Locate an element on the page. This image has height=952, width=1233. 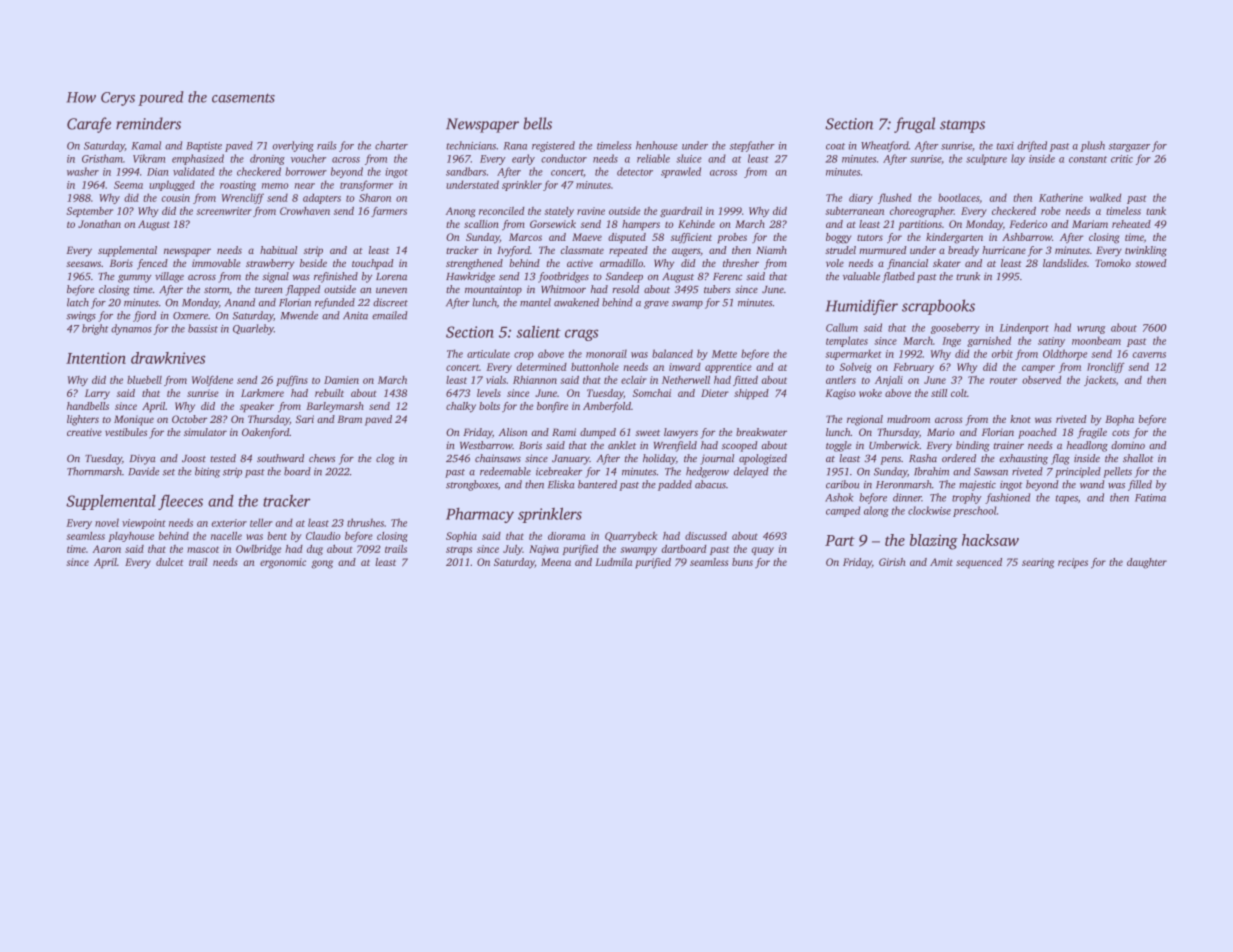
sprawled is located at coordinates (681, 172).
